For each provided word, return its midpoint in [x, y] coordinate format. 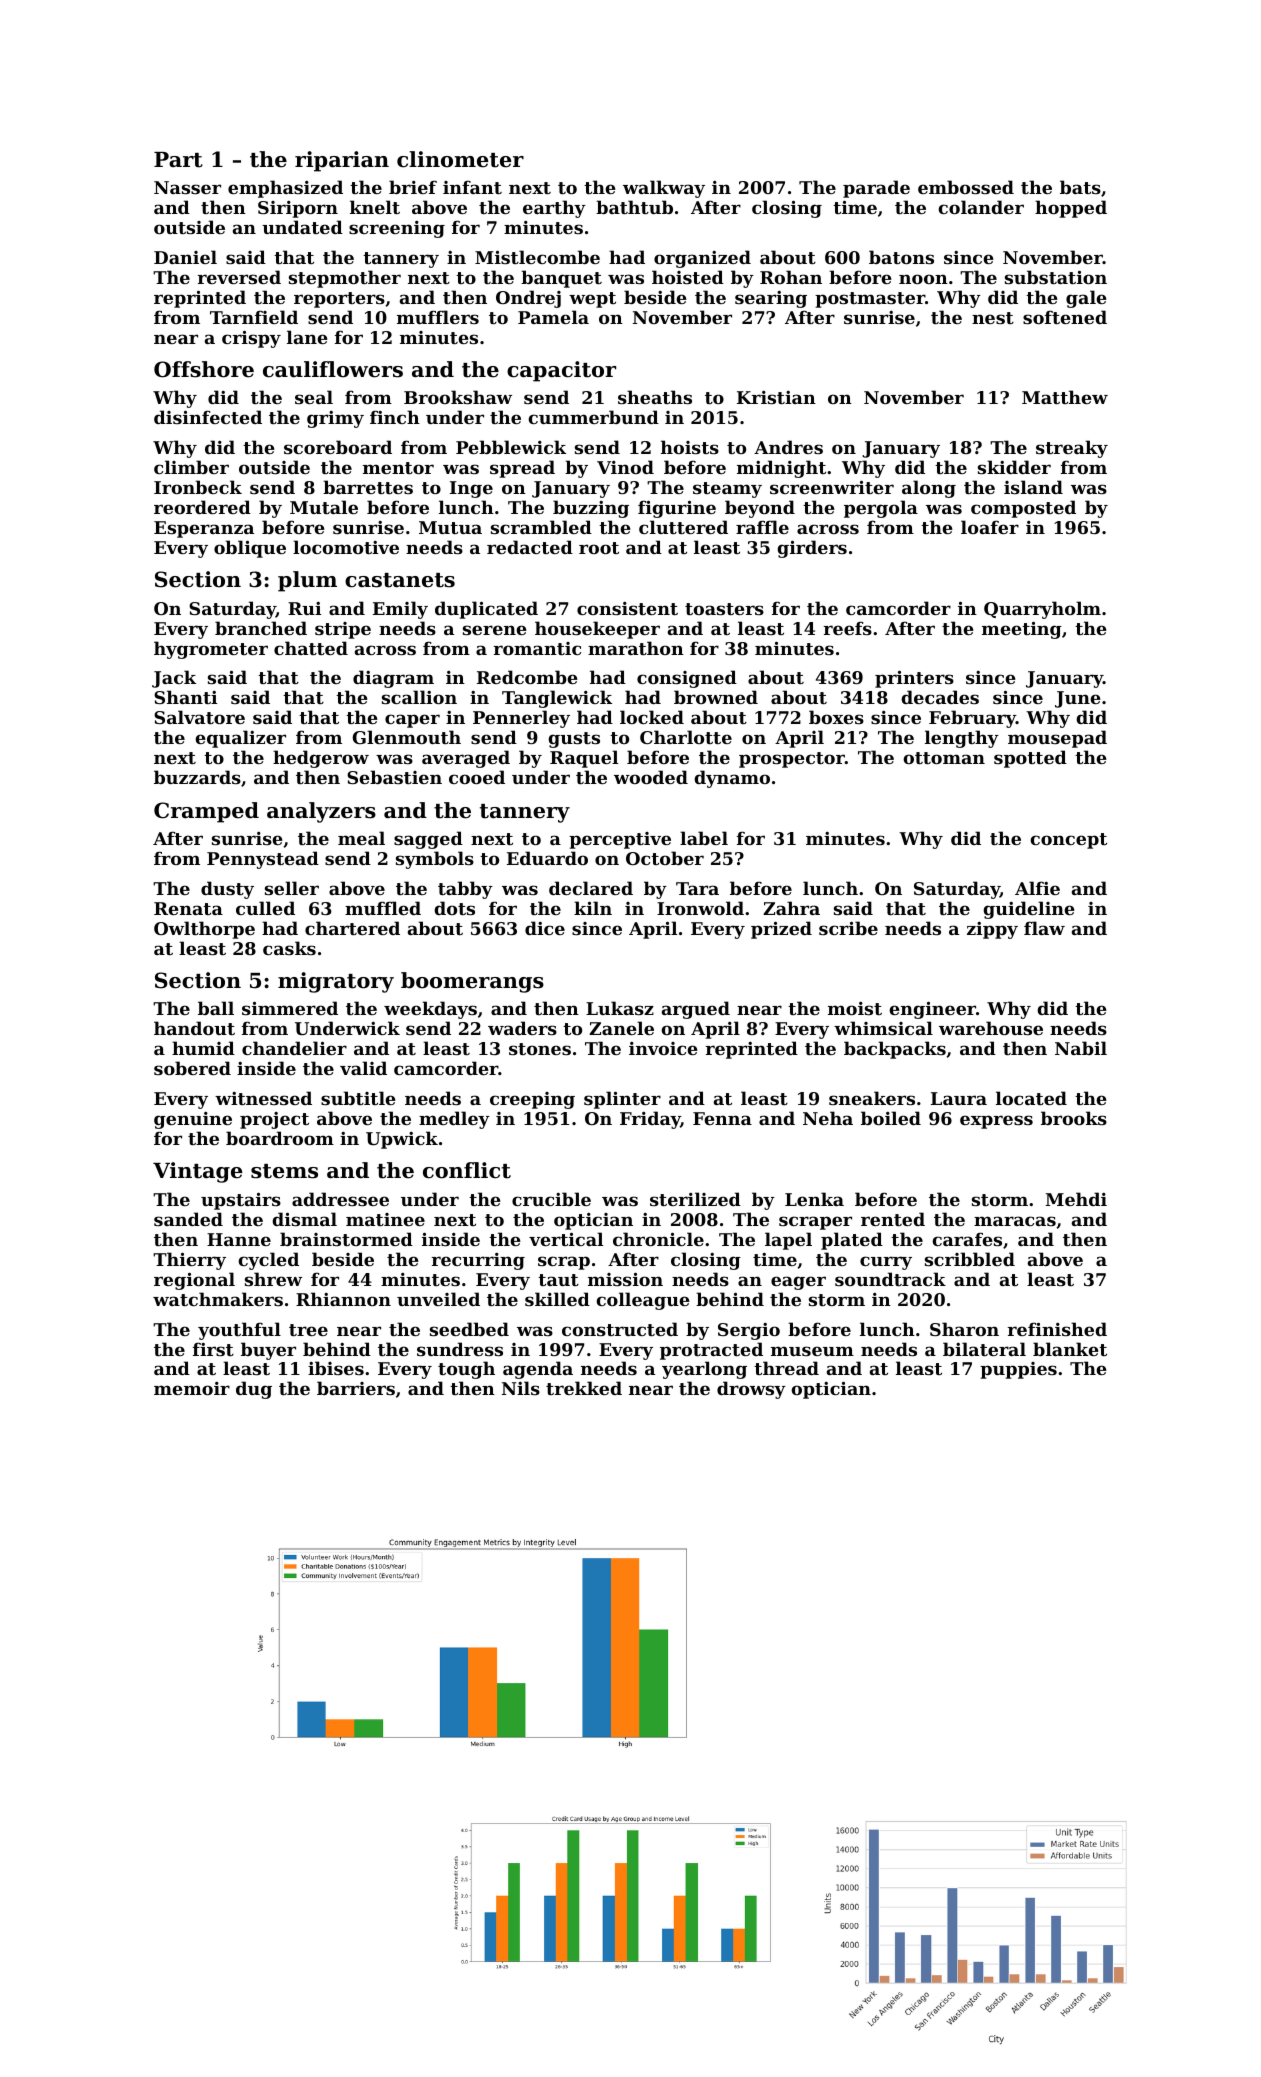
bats [1080, 187]
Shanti [185, 697]
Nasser [187, 187]
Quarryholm [1042, 610]
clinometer [460, 159]
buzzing [591, 509]
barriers [356, 1388]
